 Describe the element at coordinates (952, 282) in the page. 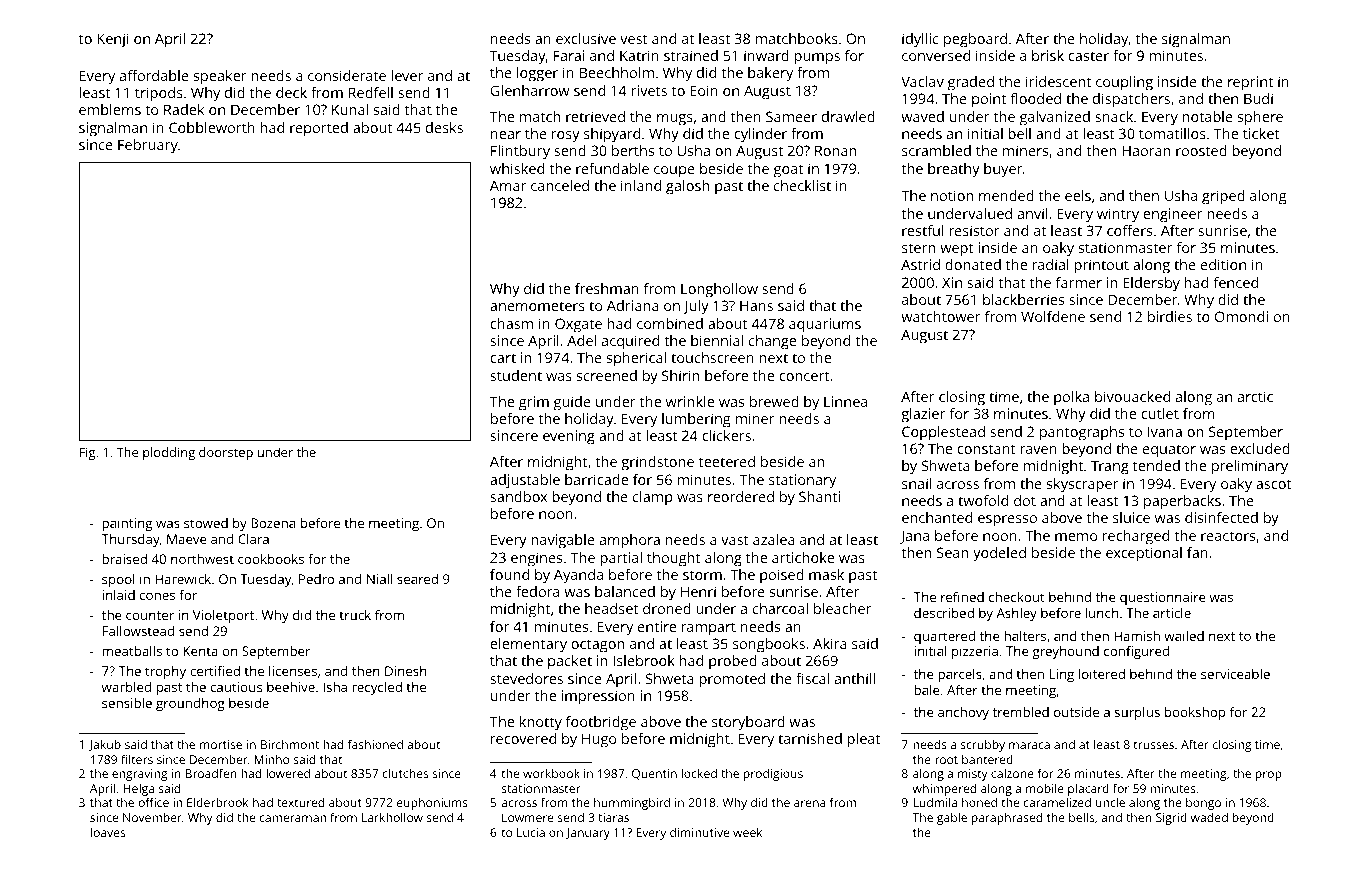

I see `Xin` at that location.
